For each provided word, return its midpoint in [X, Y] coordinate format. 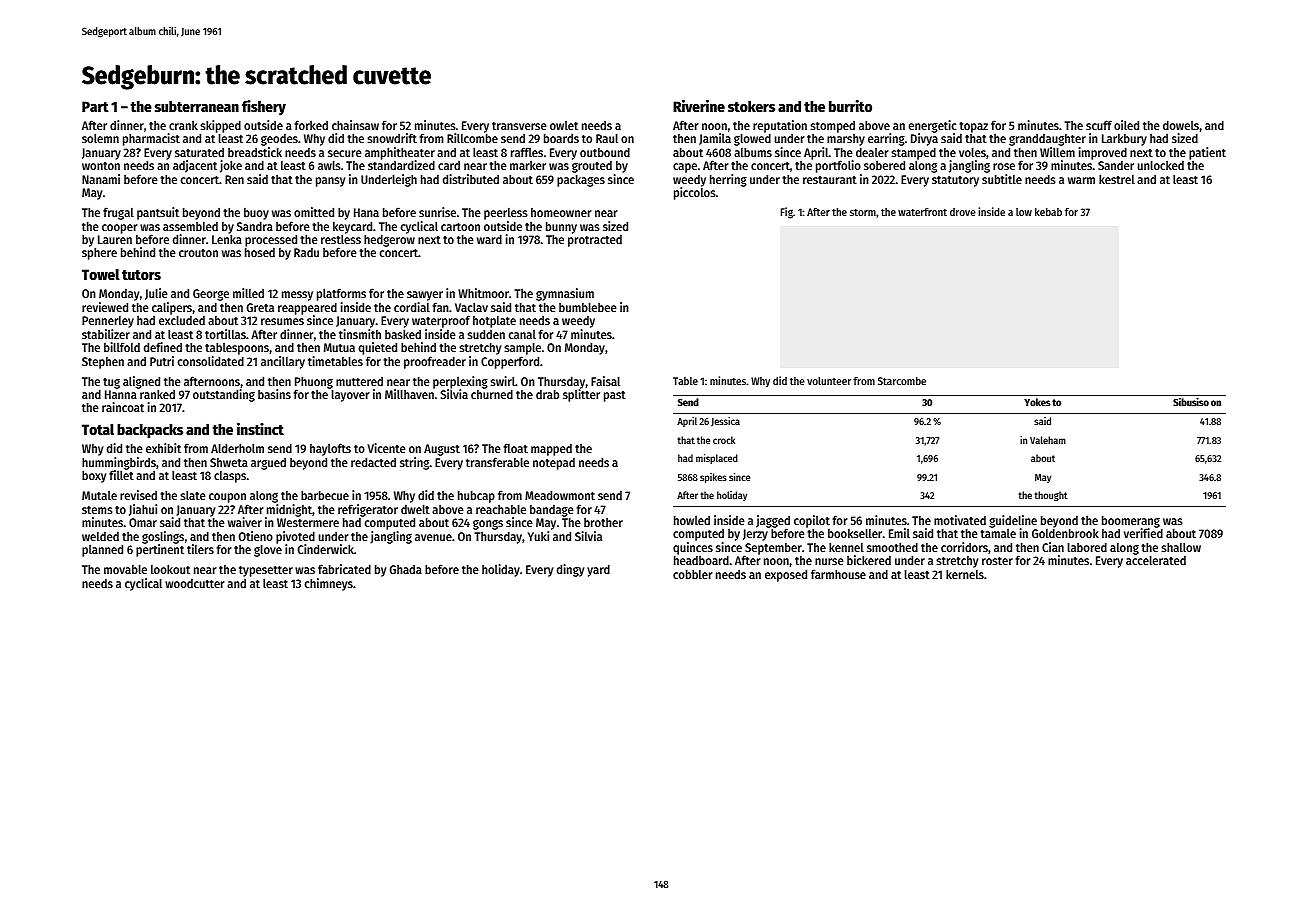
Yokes [1037, 402]
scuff [1099, 125]
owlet [564, 125]
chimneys [328, 584]
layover [351, 395]
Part [95, 106]
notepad [554, 463]
